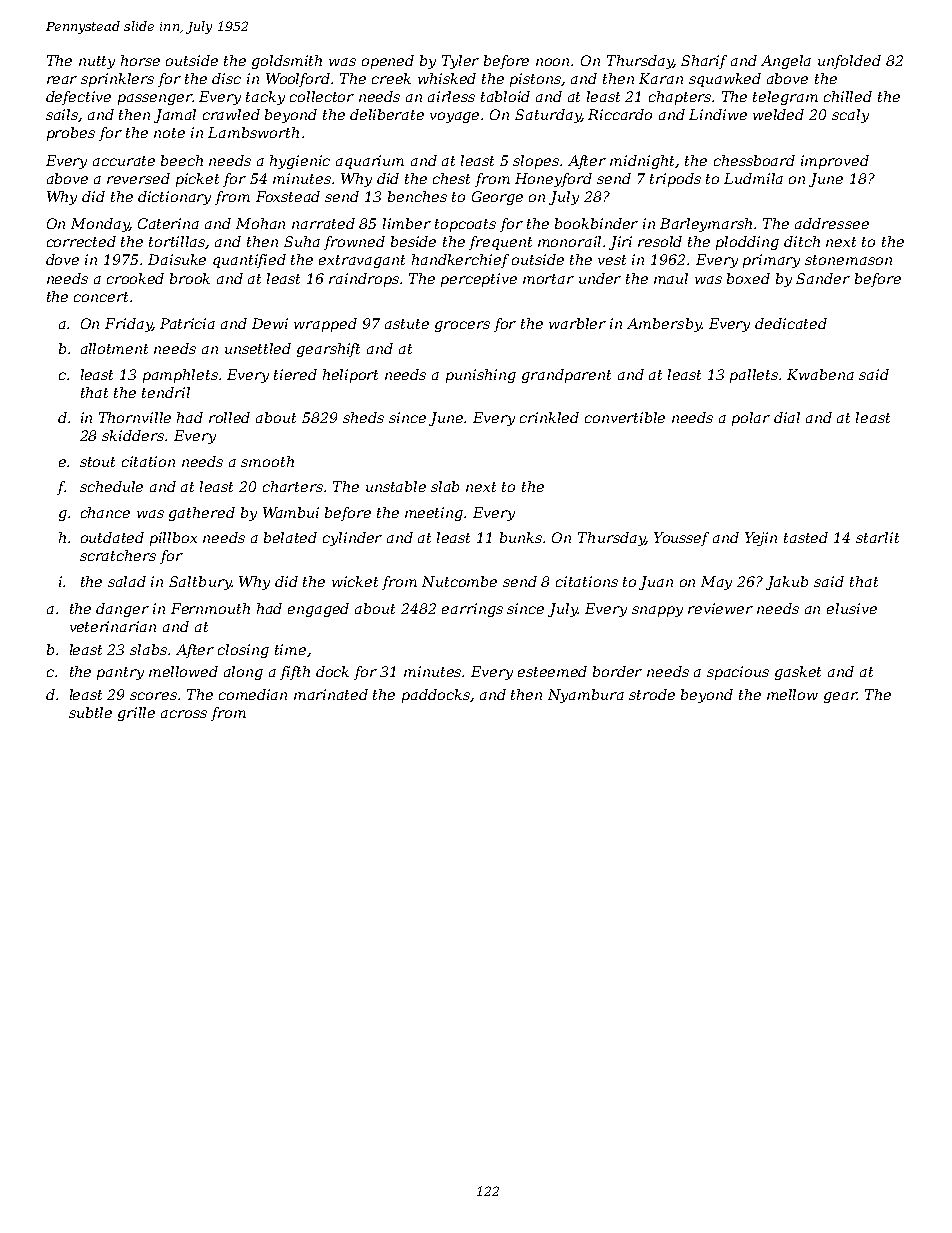  Describe the element at coordinates (190, 278) in the page. I see `brook` at that location.
